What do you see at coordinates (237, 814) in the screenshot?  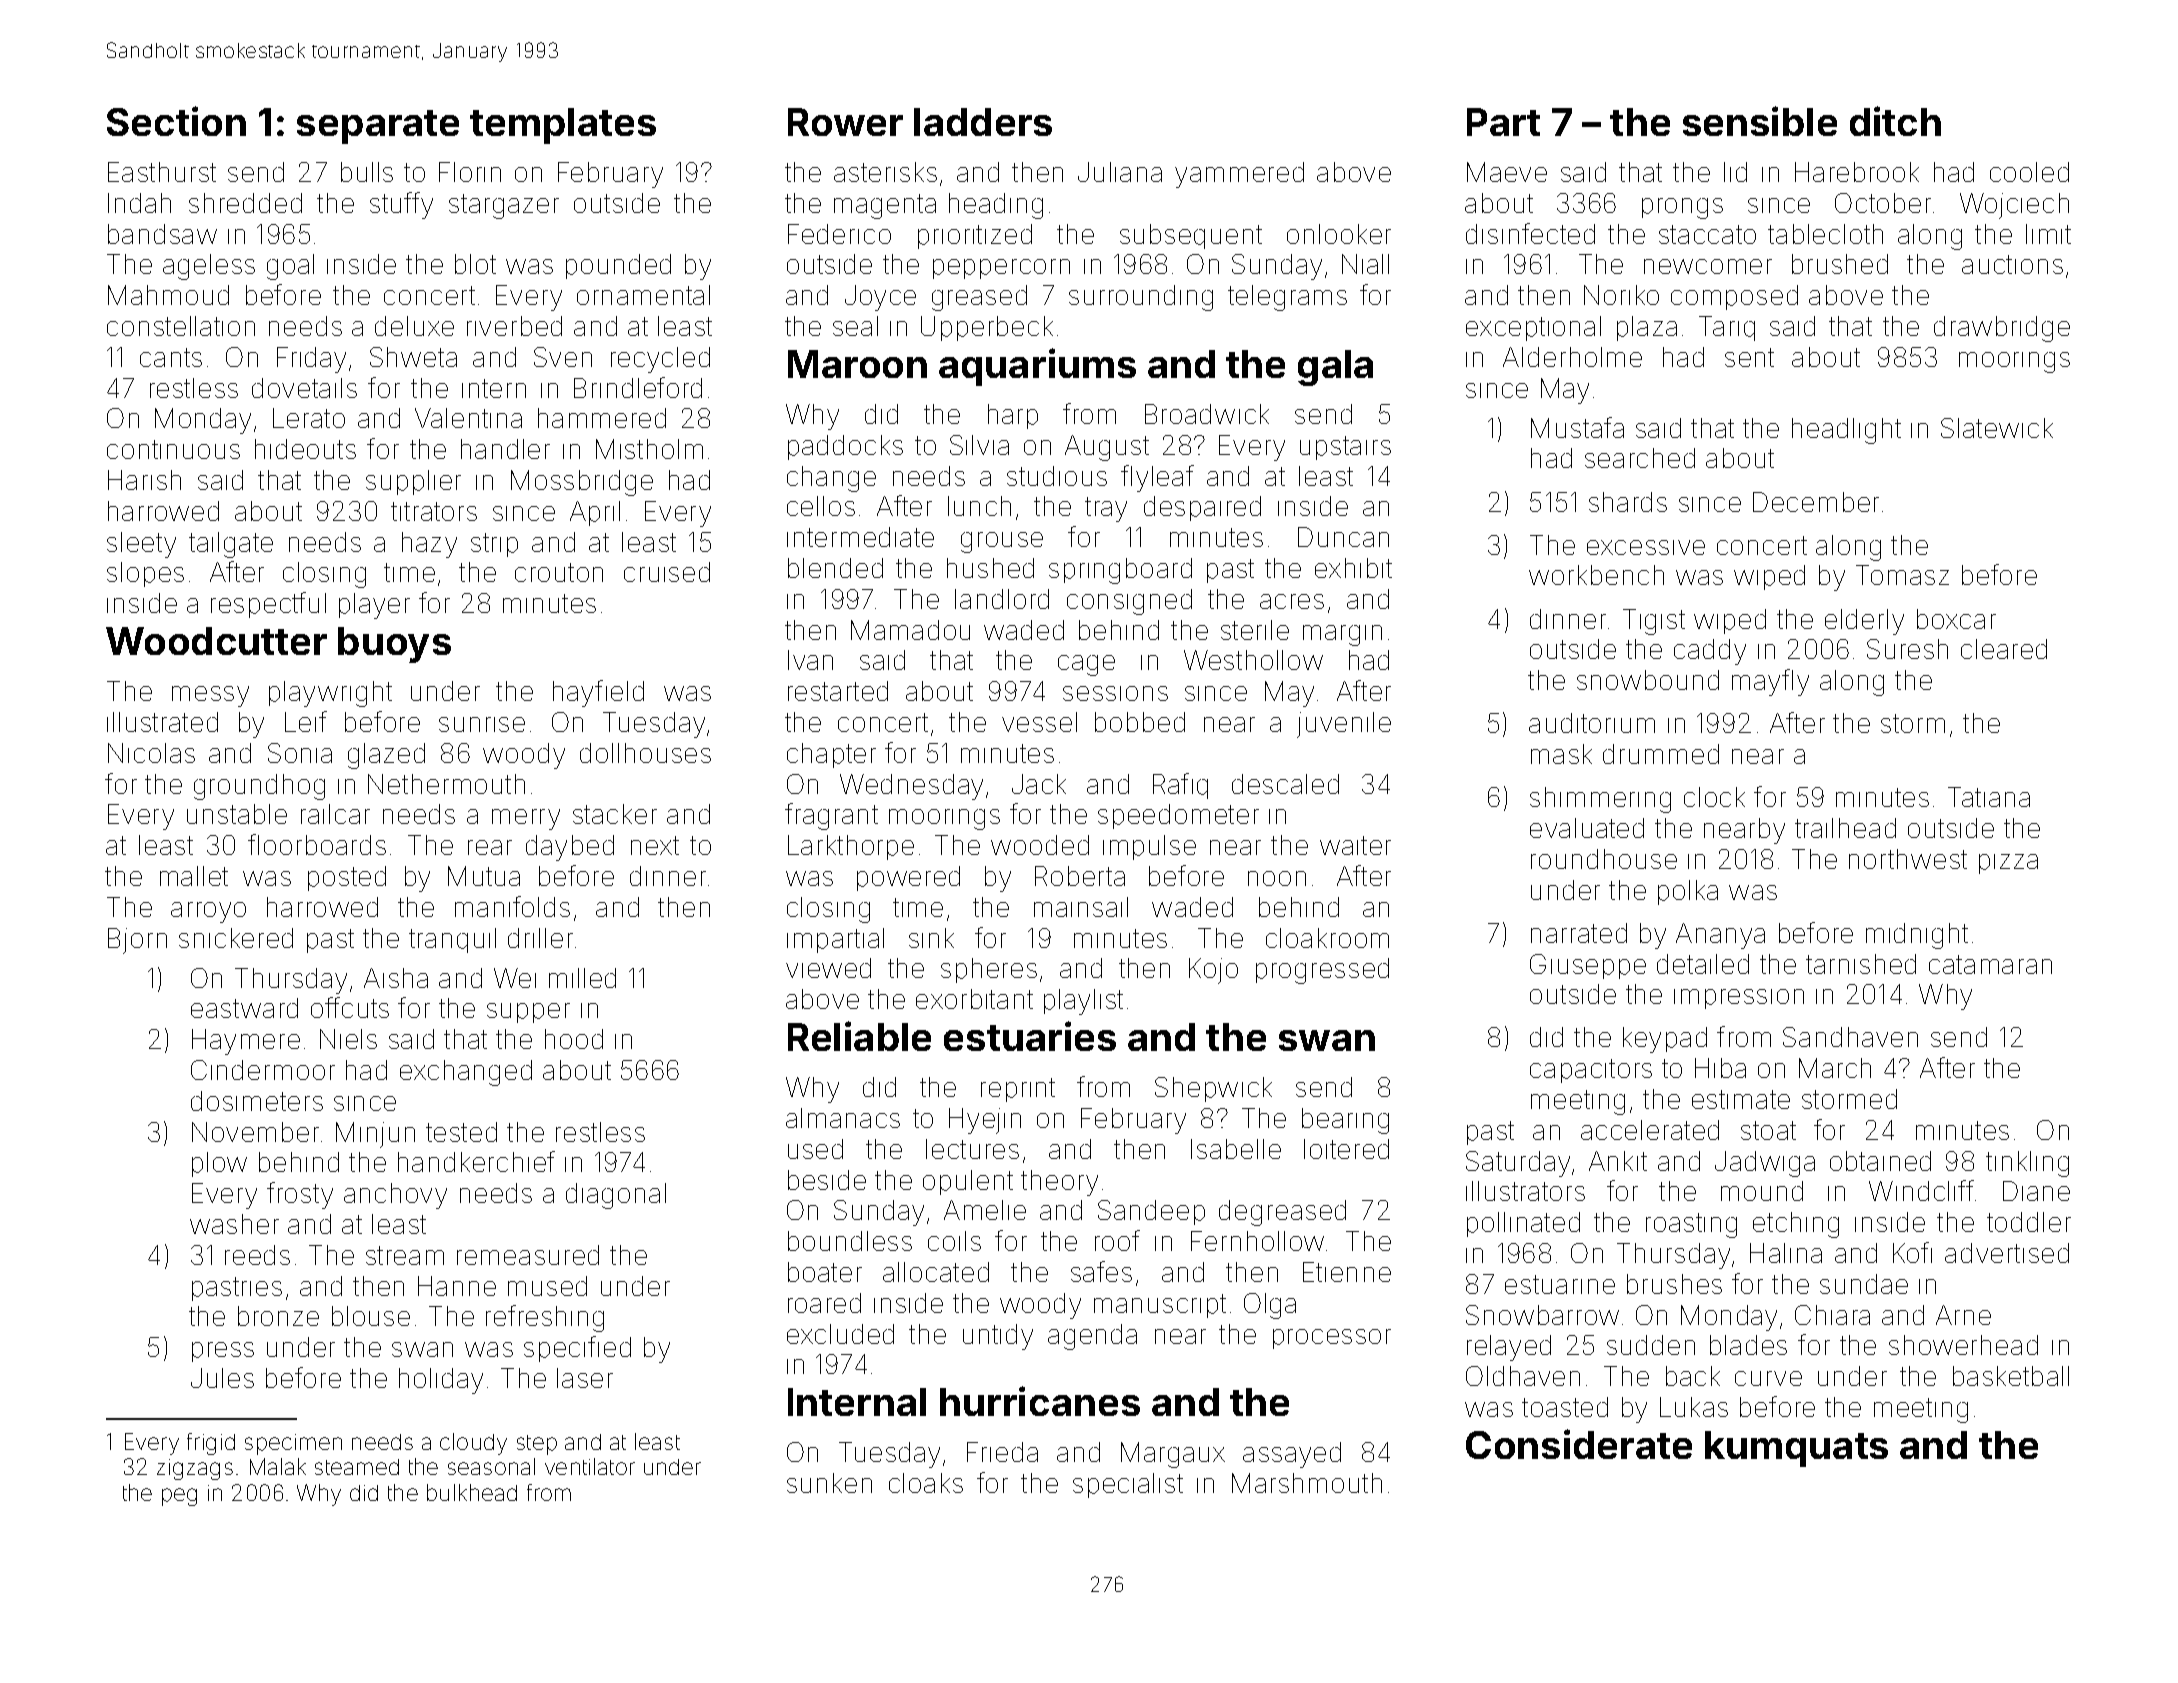 I see `unstable` at bounding box center [237, 814].
